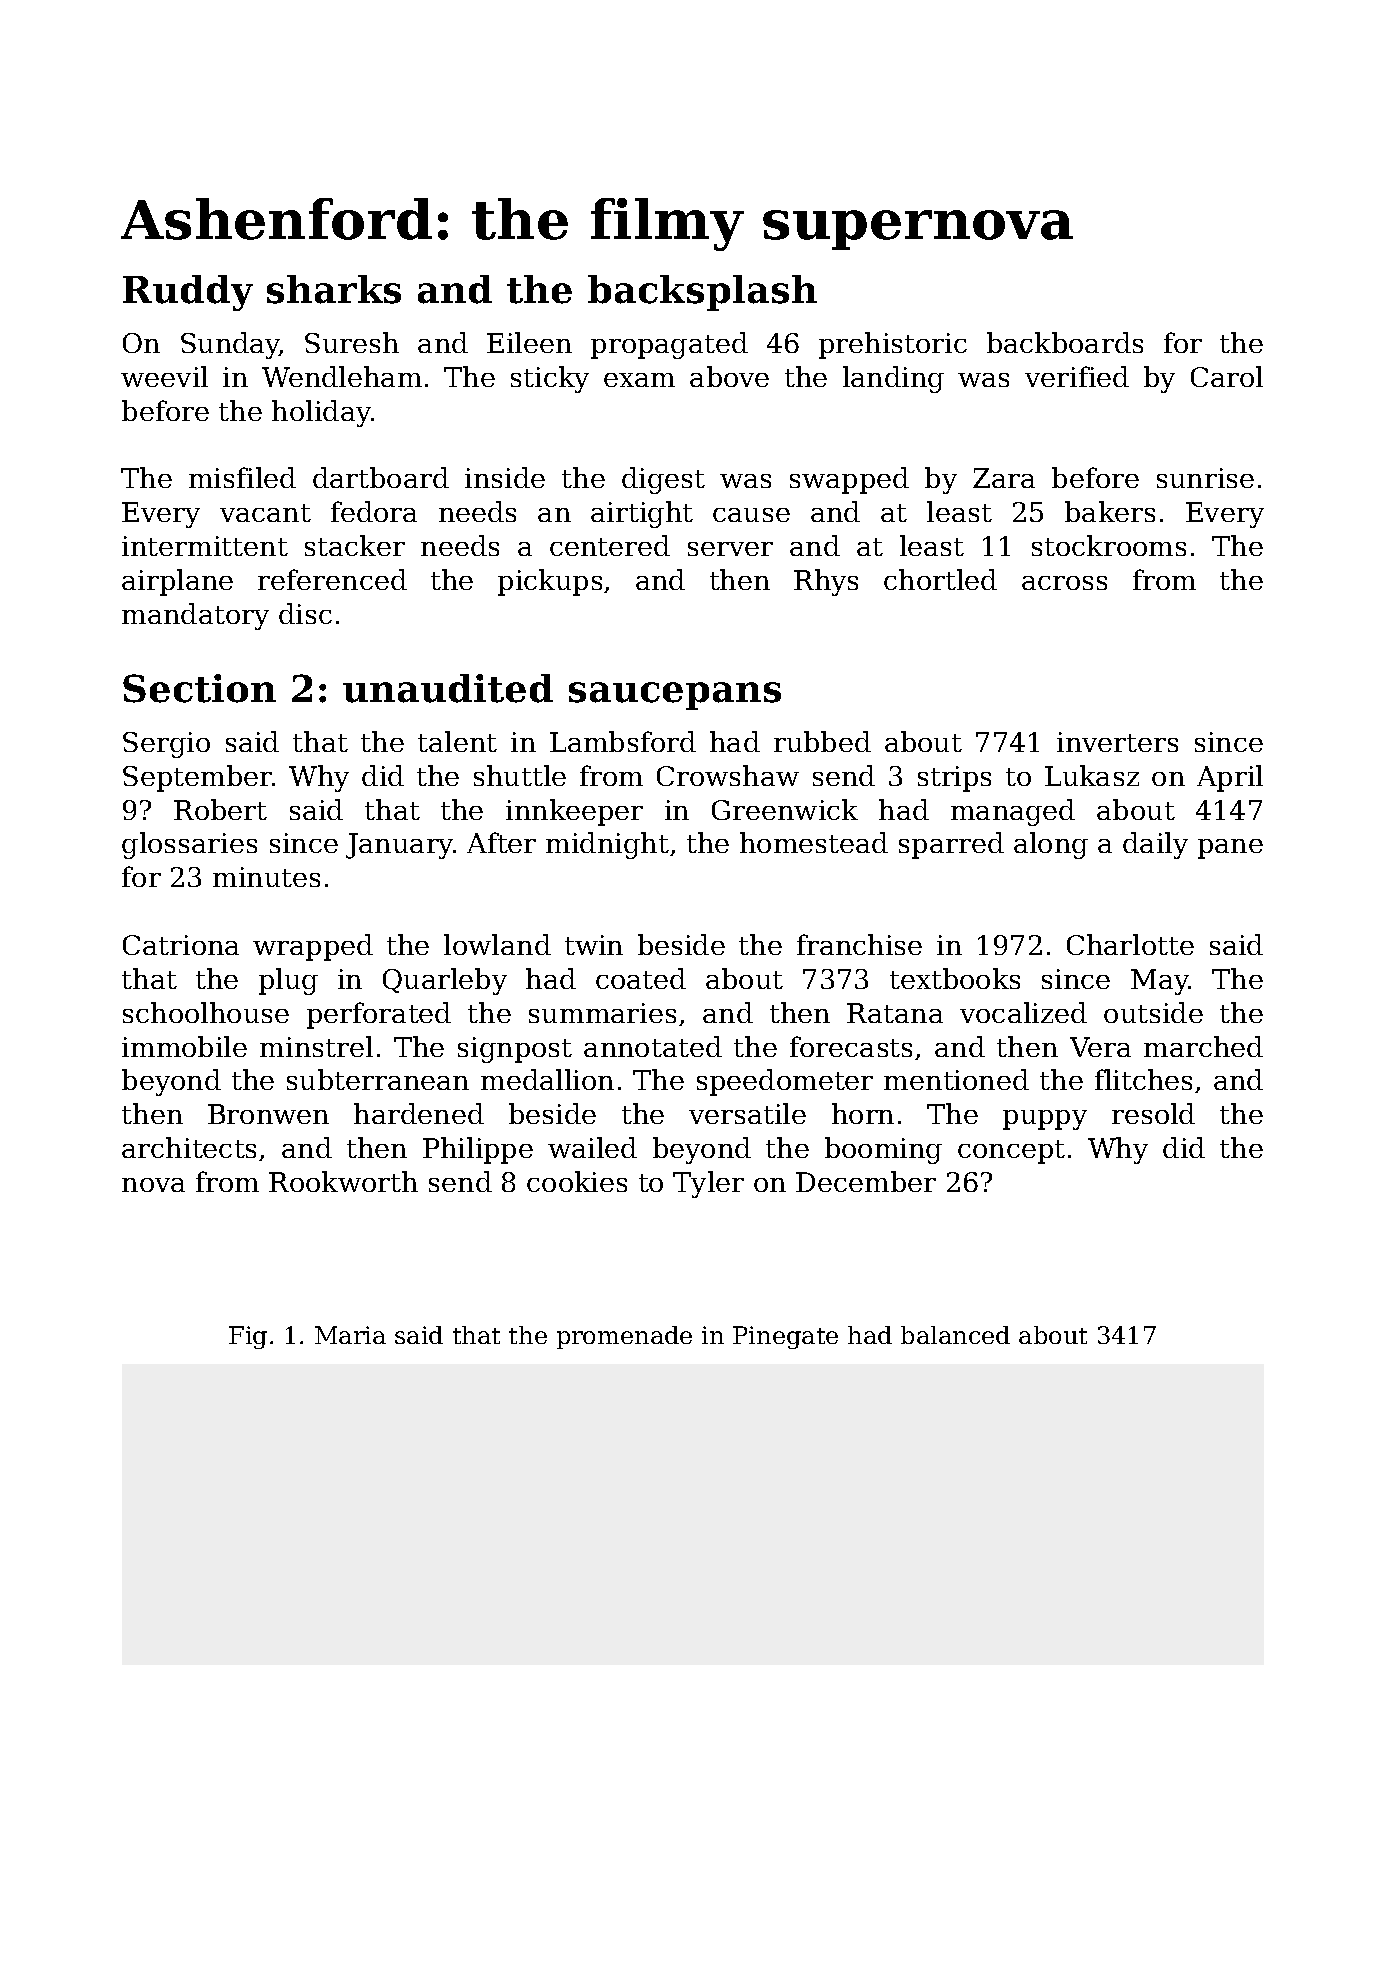  I want to click on backsplash, so click(702, 293).
